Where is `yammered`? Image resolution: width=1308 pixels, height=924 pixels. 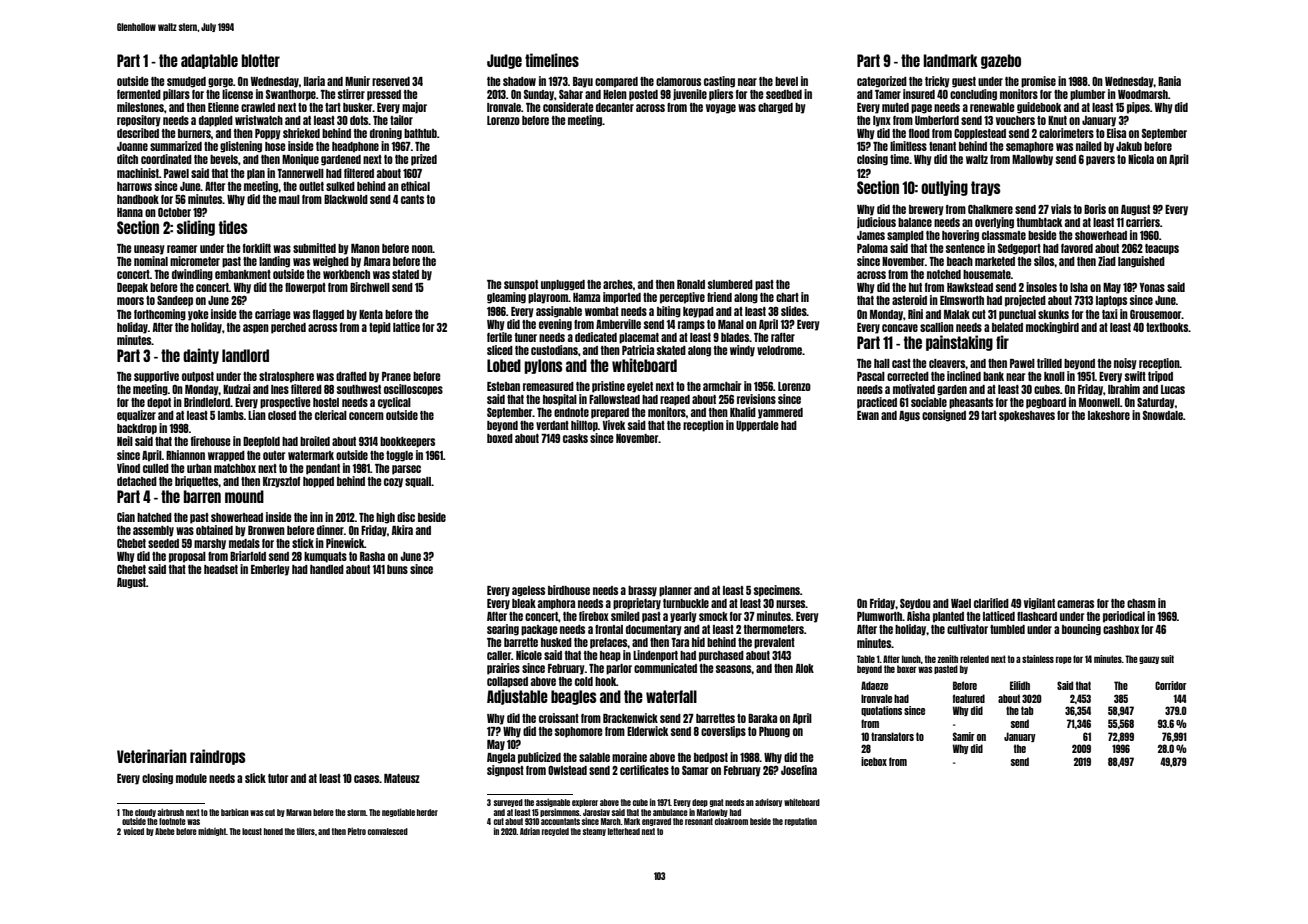 yammered is located at coordinates (780, 413).
